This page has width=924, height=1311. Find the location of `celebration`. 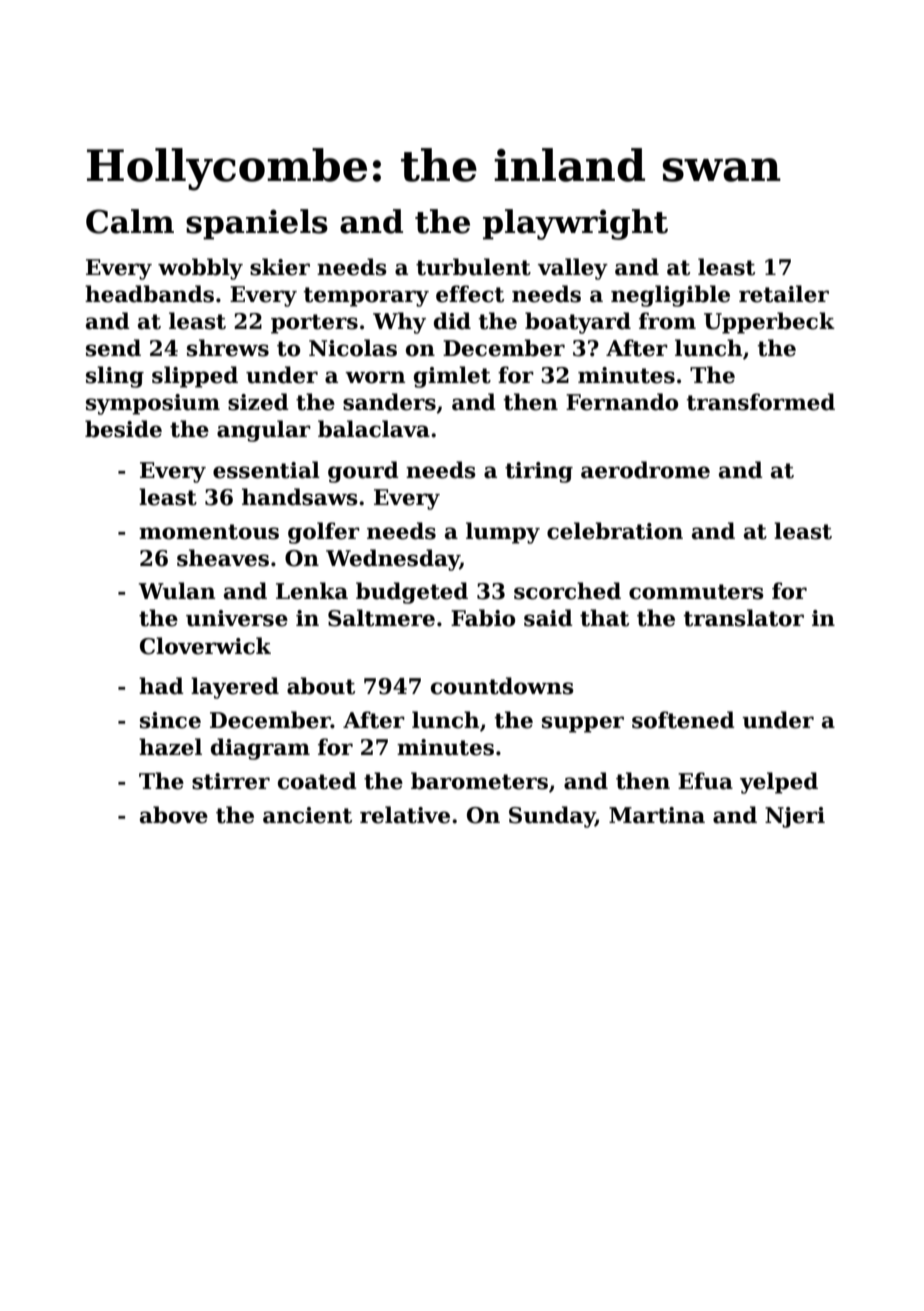

celebration is located at coordinates (615, 531).
